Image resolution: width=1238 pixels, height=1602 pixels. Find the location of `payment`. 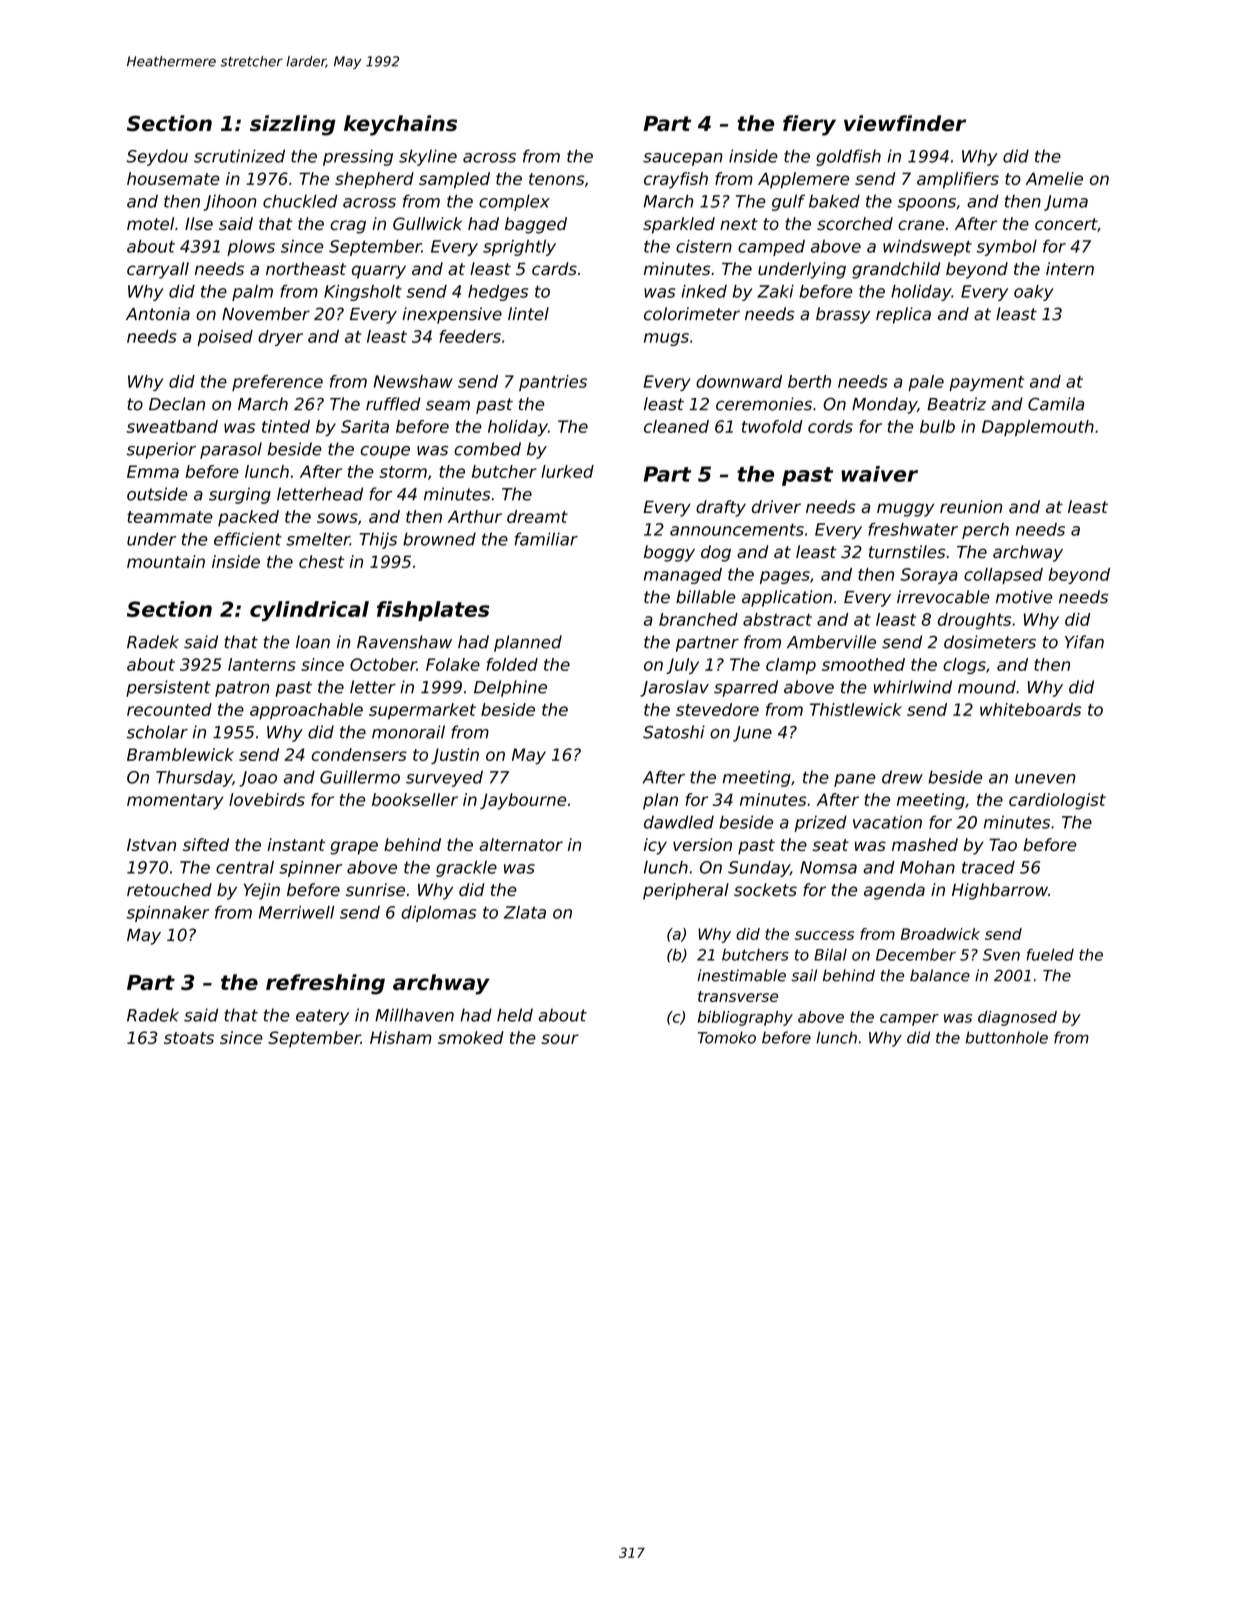

payment is located at coordinates (986, 383).
